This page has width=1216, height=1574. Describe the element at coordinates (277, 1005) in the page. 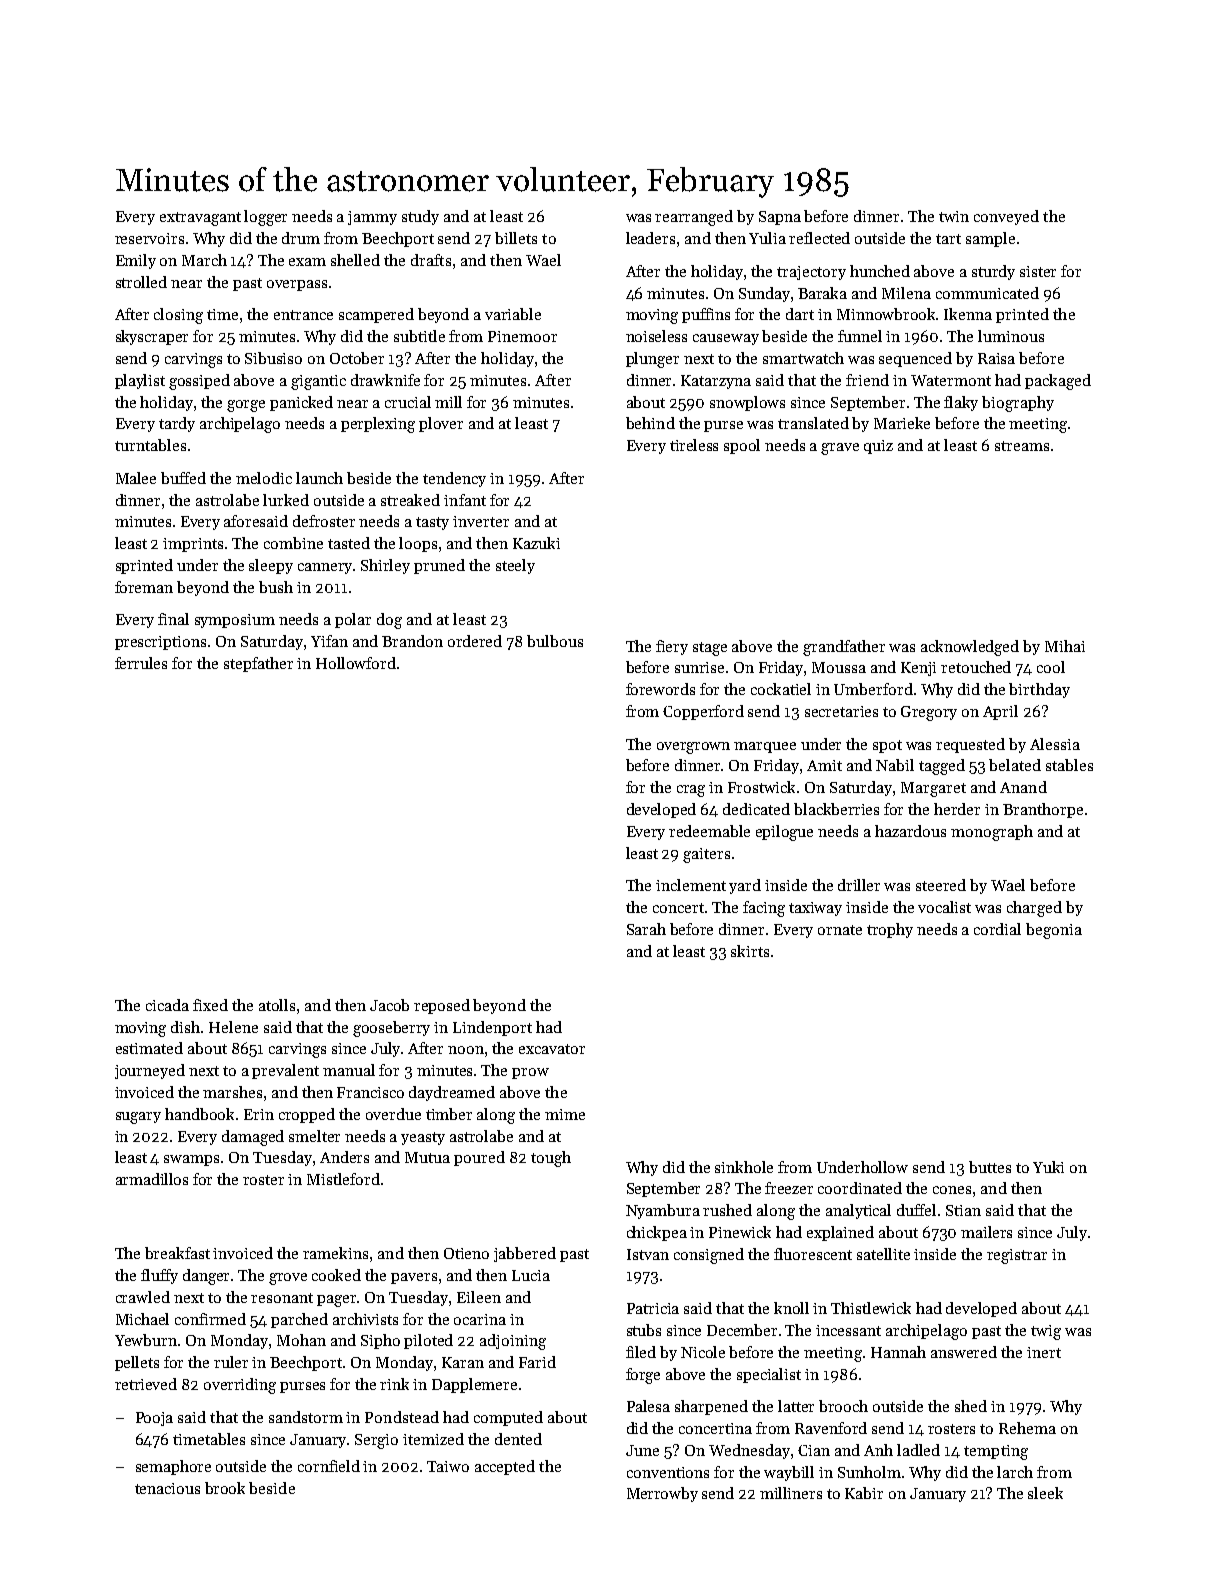

I see `atolls` at that location.
